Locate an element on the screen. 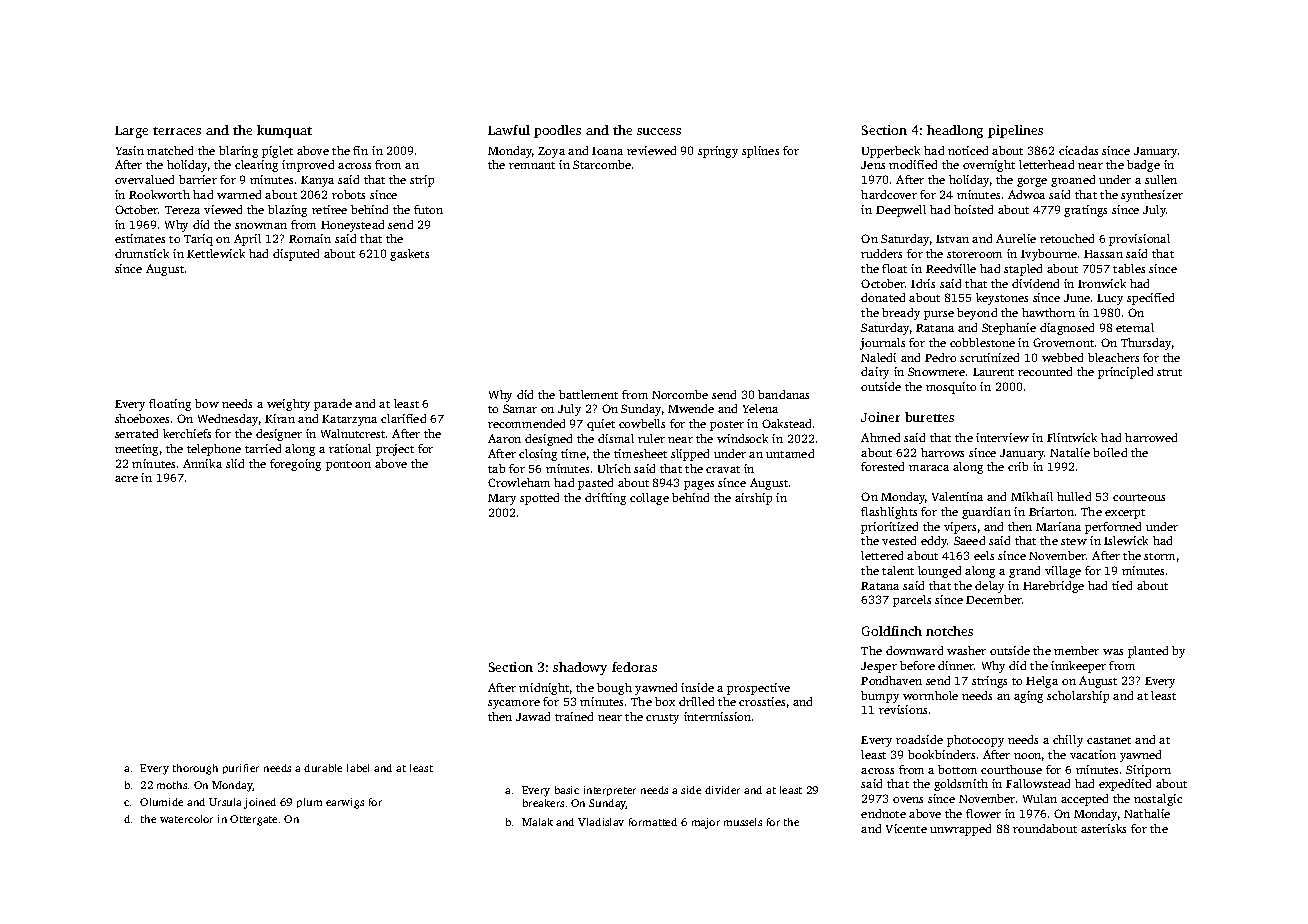 The width and height of the screenshot is (1308, 924). stew is located at coordinates (1074, 541).
